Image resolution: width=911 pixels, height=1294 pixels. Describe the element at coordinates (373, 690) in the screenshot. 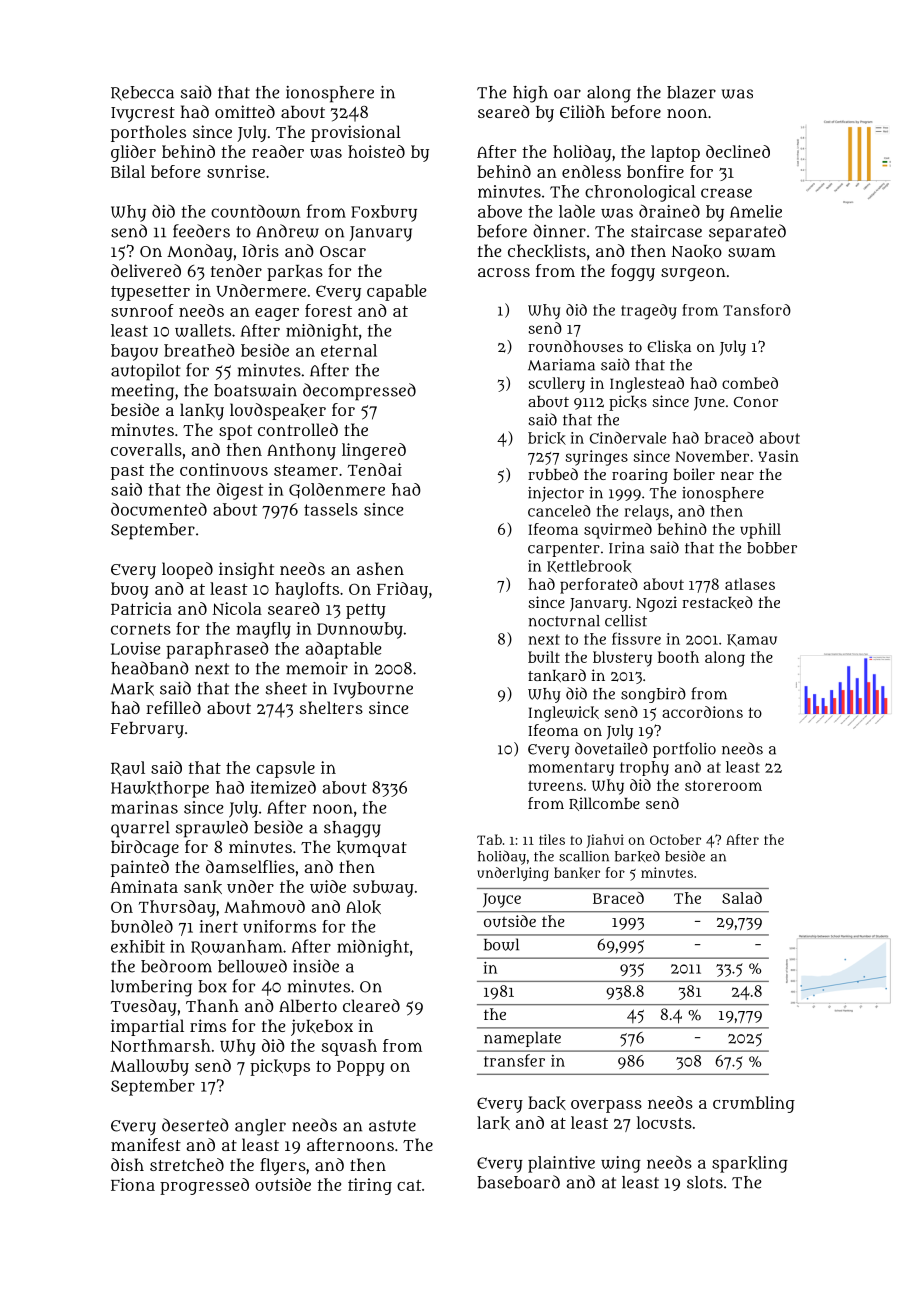

I see `Ivybourne` at that location.
